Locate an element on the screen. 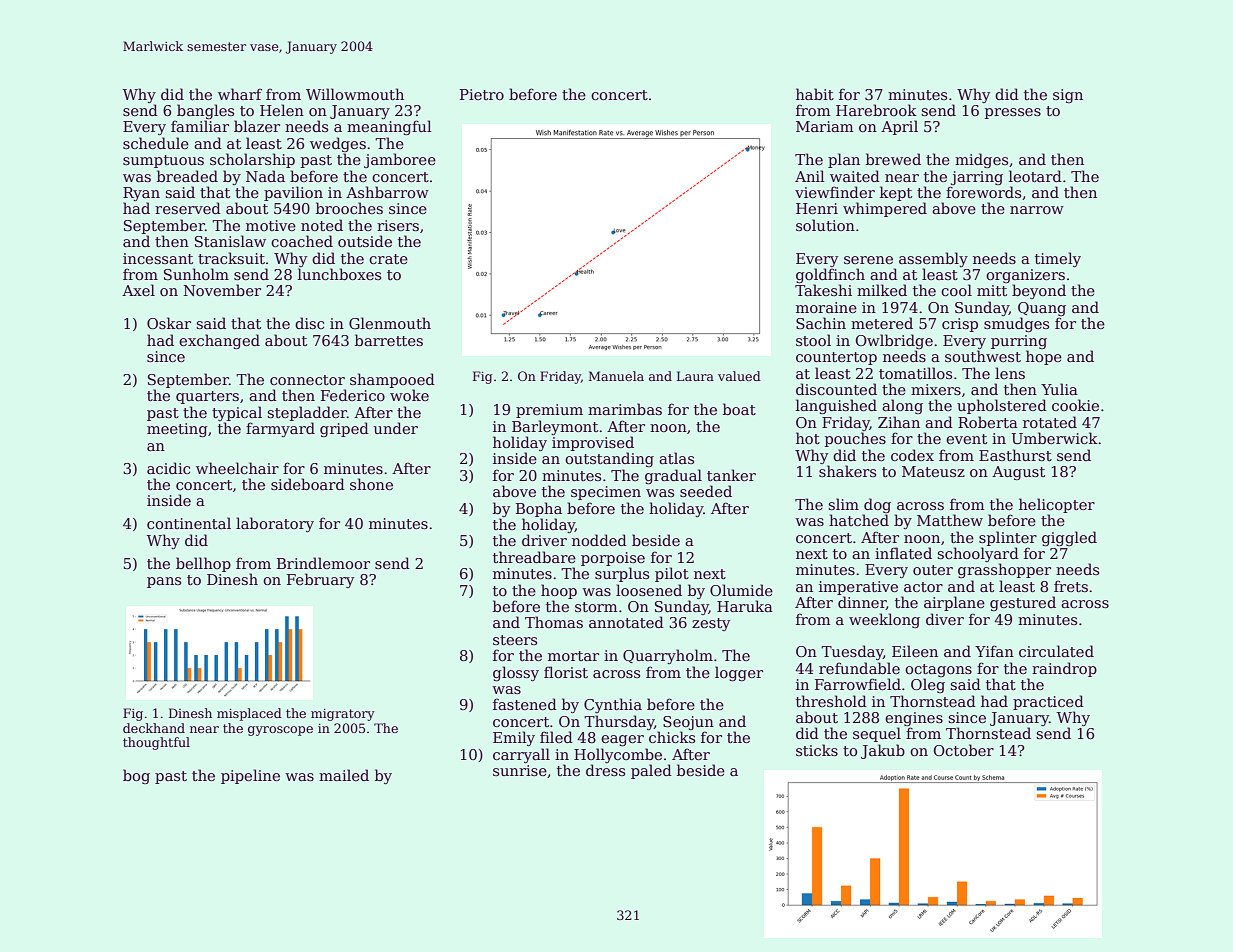 The height and width of the screenshot is (952, 1233). Manuela is located at coordinates (616, 376).
